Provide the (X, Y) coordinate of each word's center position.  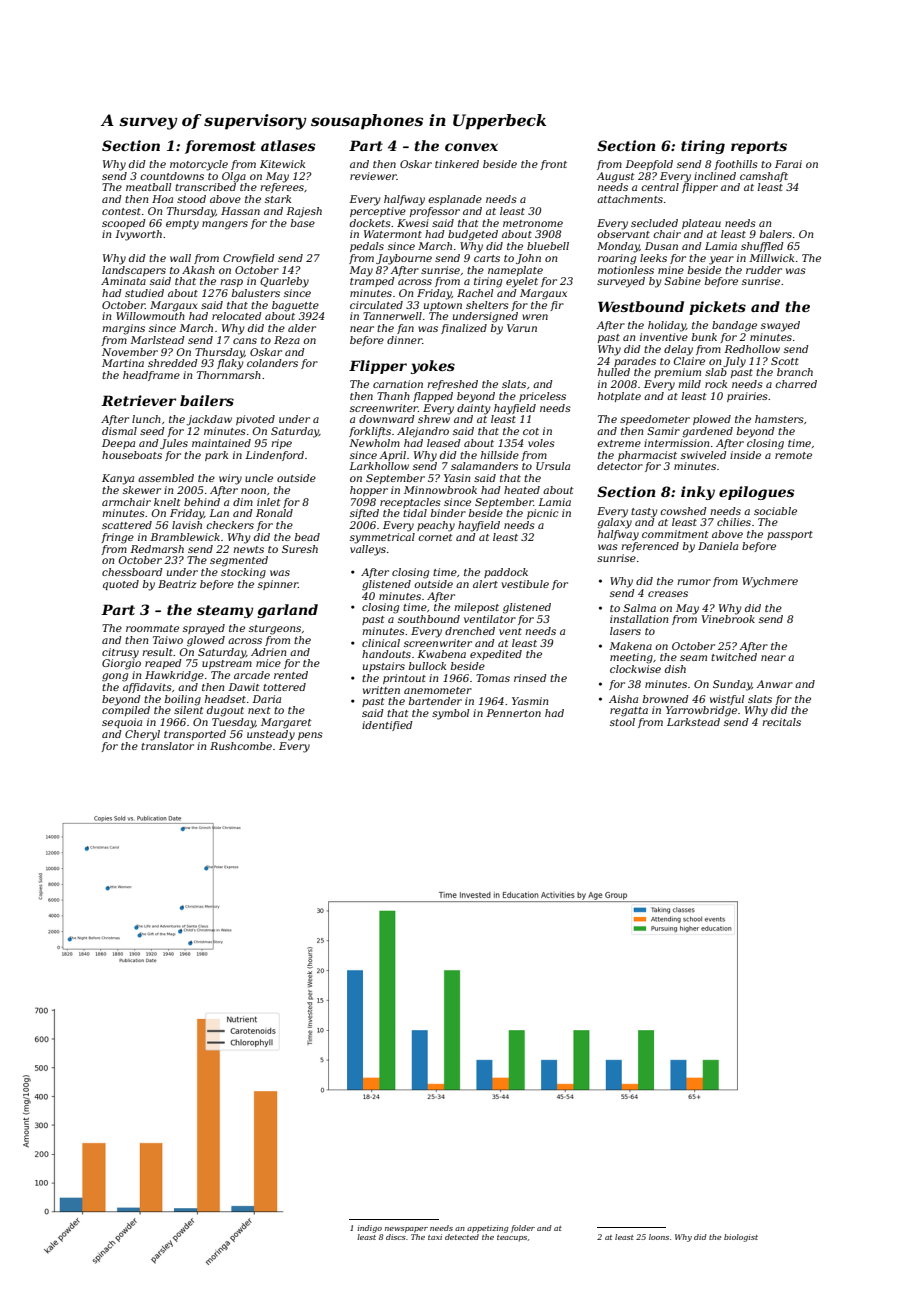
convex (471, 147)
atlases (288, 145)
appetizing (488, 1229)
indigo (369, 1229)
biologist (741, 1238)
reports (759, 147)
